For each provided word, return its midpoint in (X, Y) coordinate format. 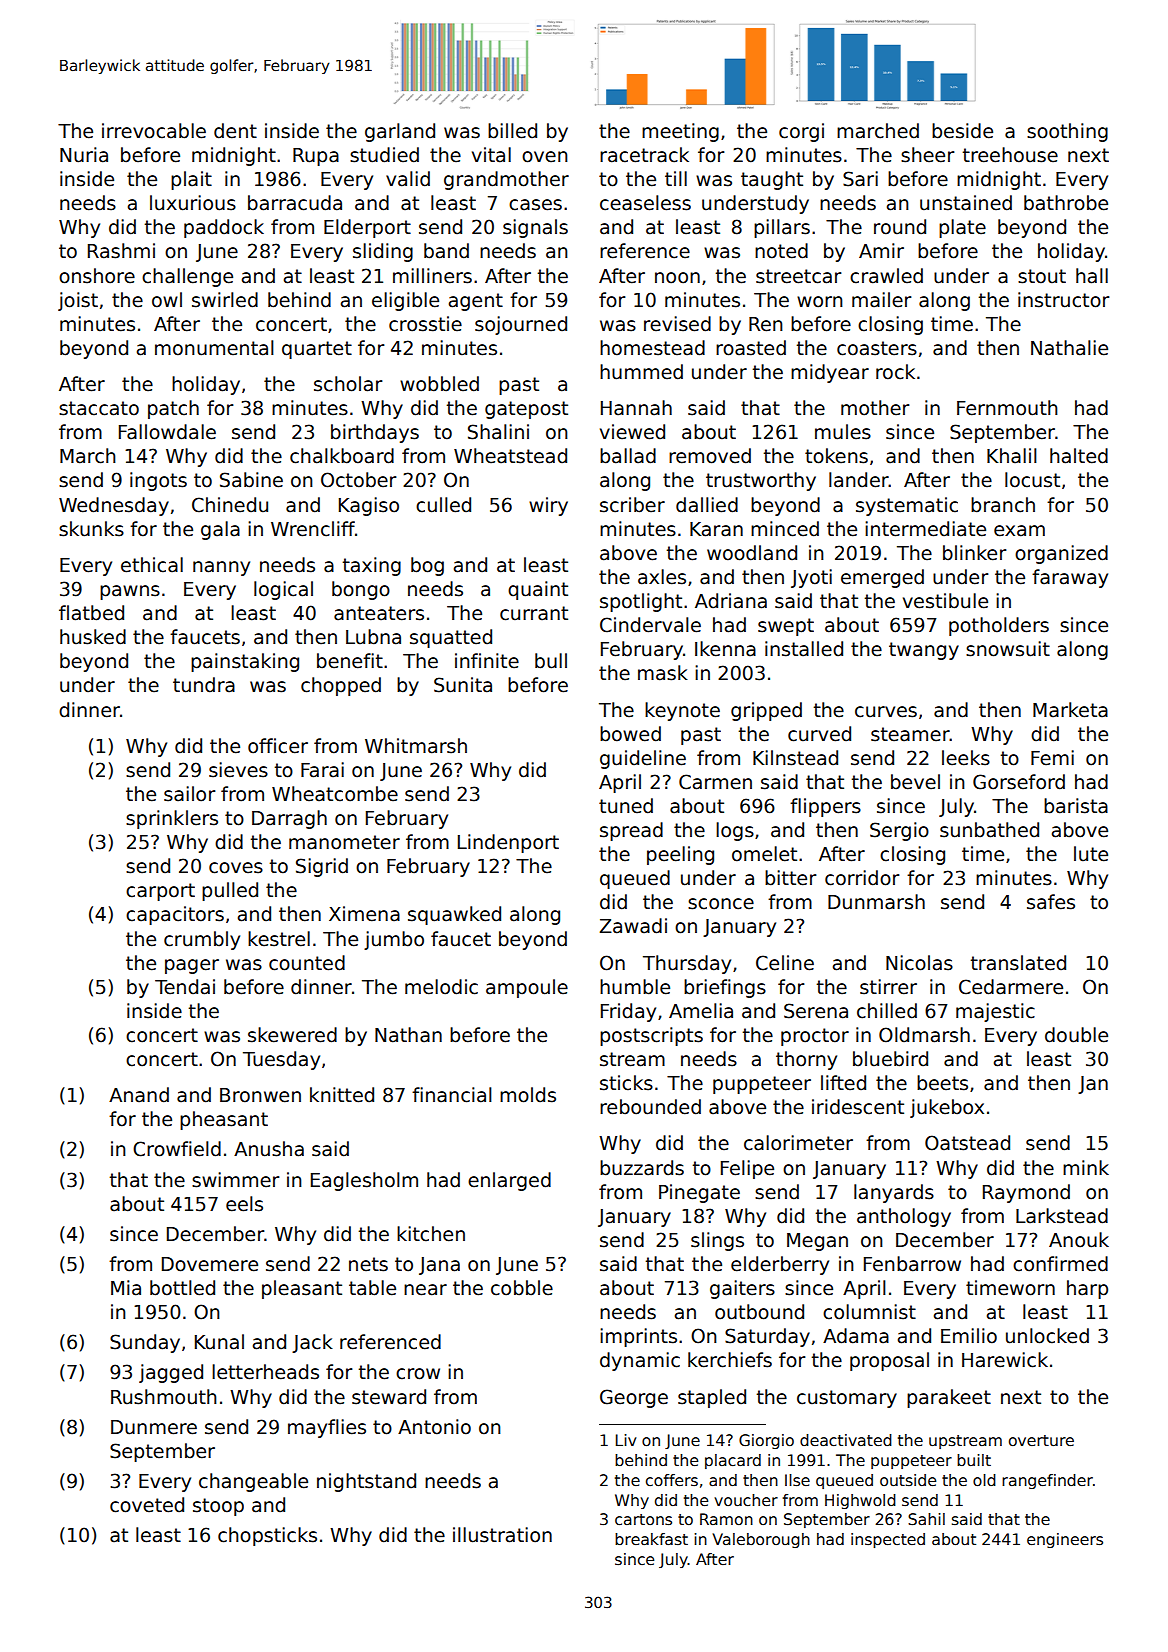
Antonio (434, 1427)
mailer (882, 300)
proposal (889, 1361)
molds (528, 1095)
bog (427, 566)
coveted (147, 1505)
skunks (91, 529)
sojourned (521, 325)
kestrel (279, 939)
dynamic (640, 1361)
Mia (126, 1288)
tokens (836, 456)
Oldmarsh (924, 1035)
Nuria (84, 155)
